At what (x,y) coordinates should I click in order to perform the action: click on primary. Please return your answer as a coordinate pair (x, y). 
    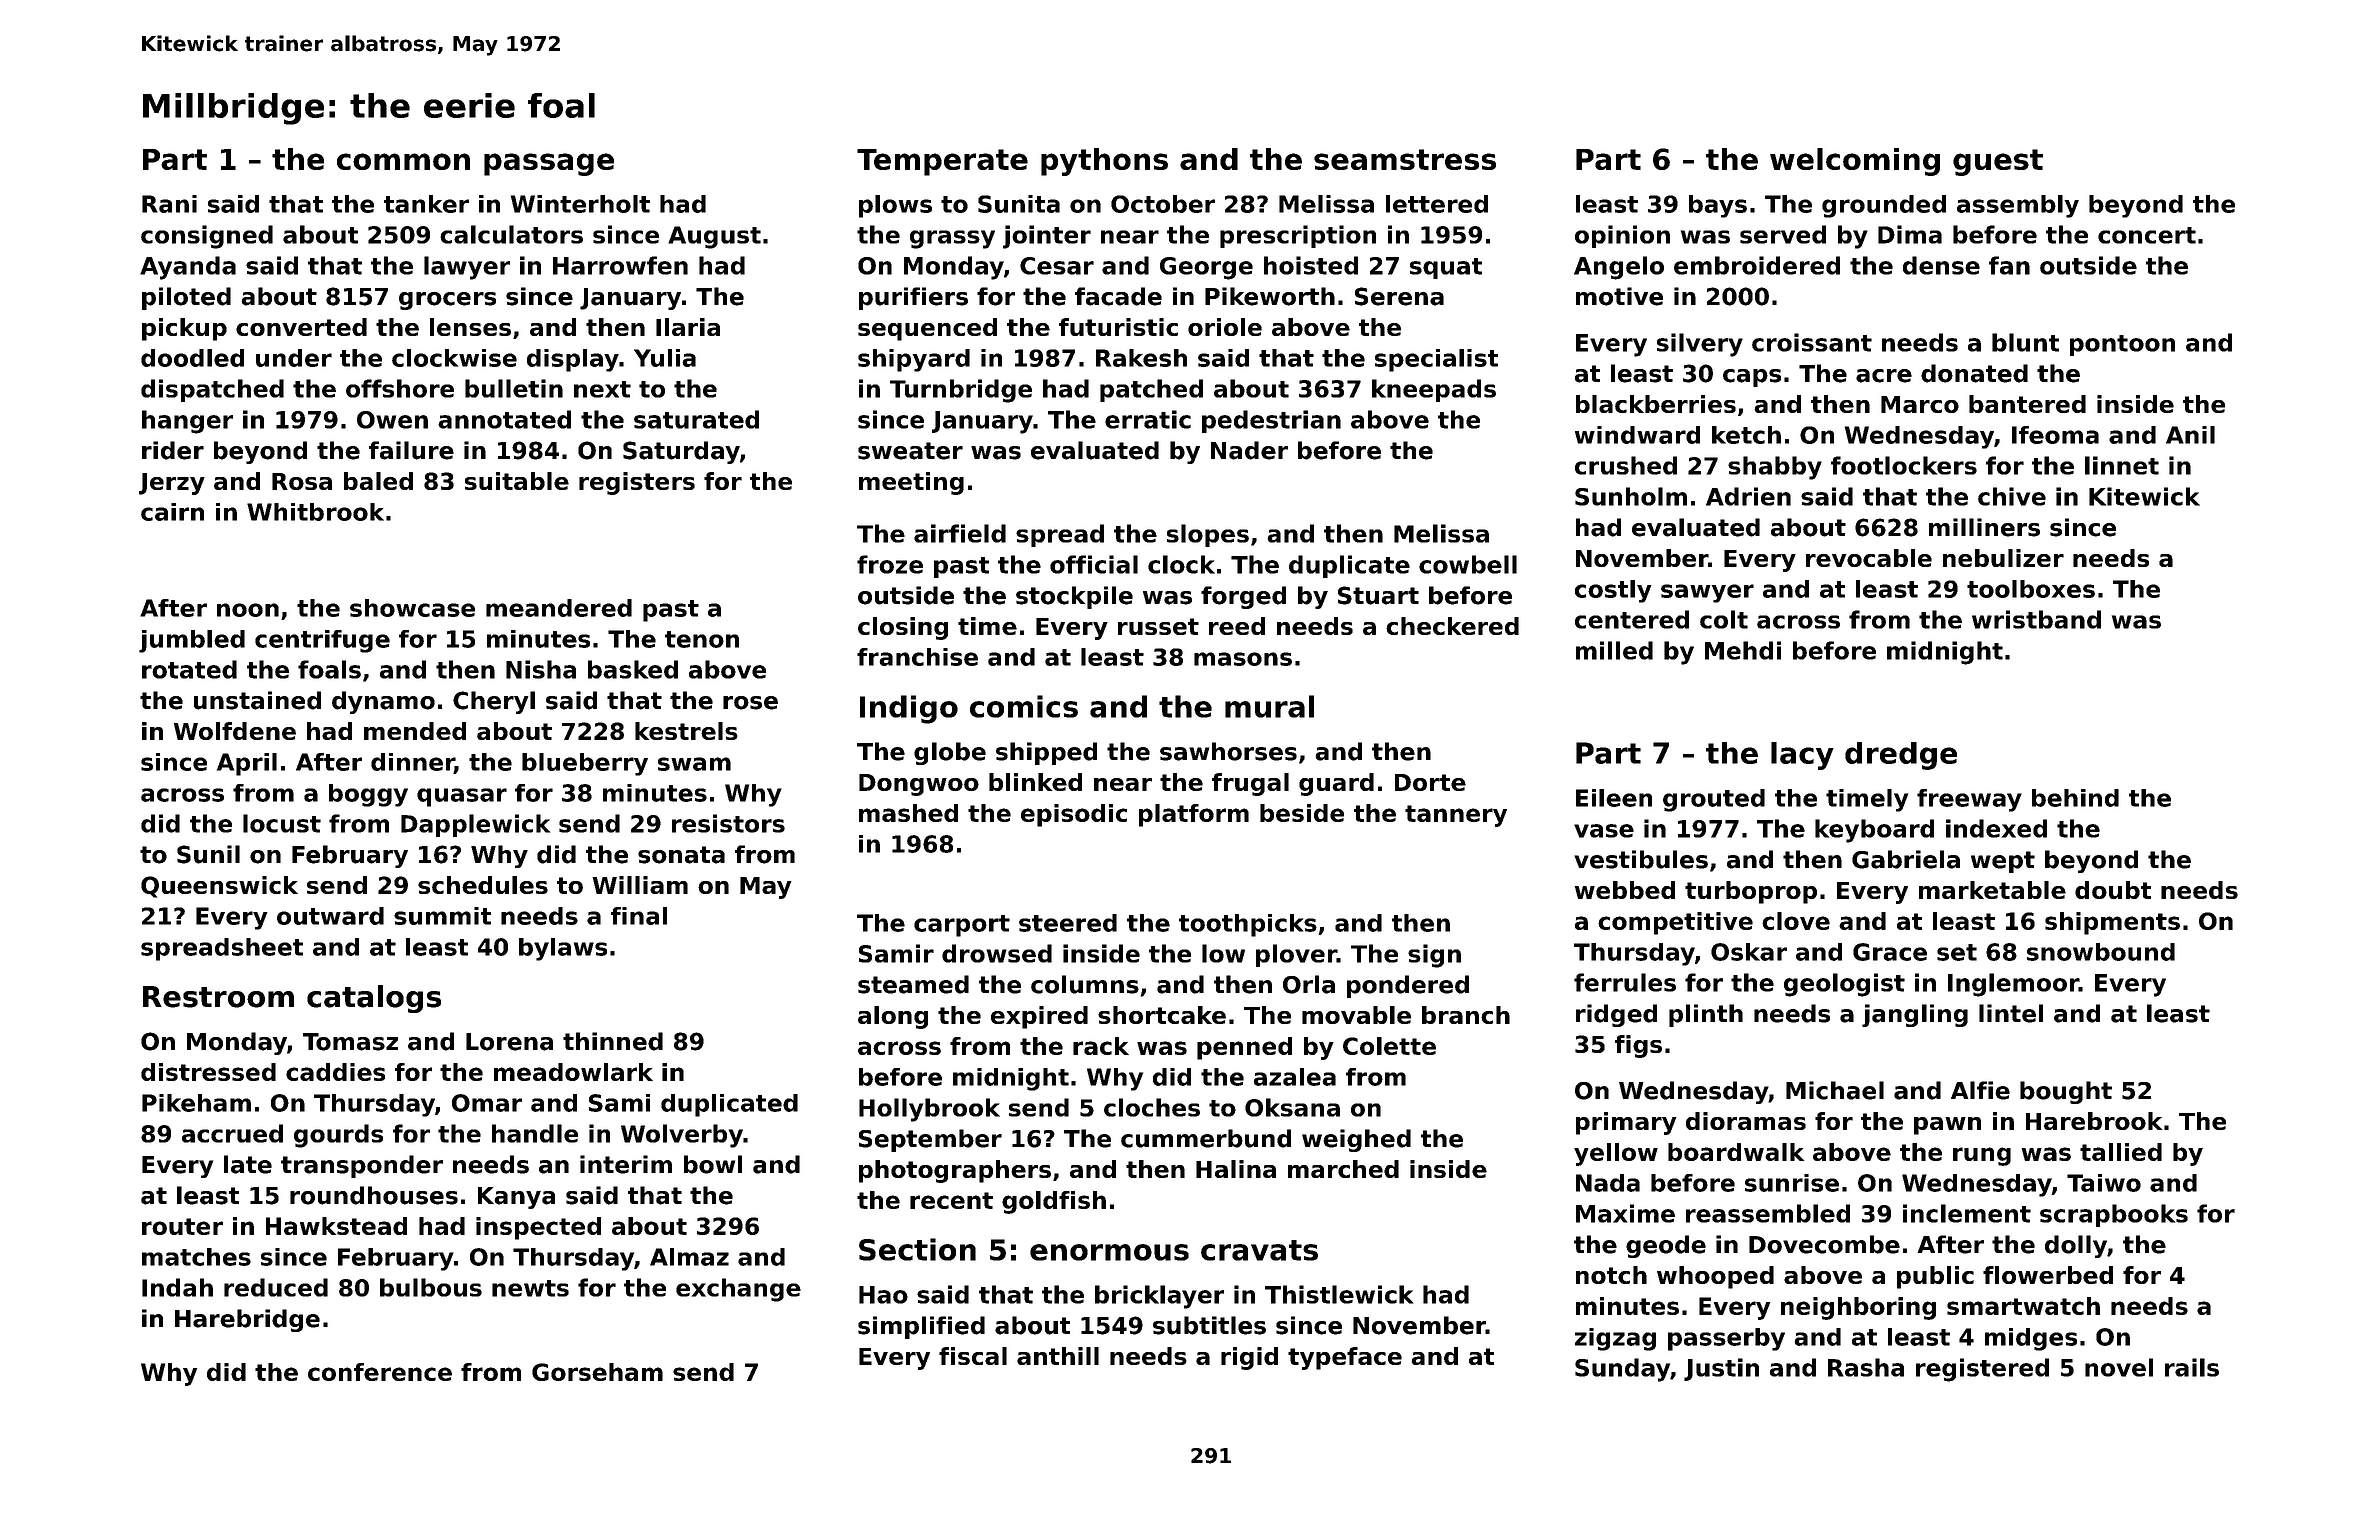
    Looking at the image, I should click on (1626, 1123).
